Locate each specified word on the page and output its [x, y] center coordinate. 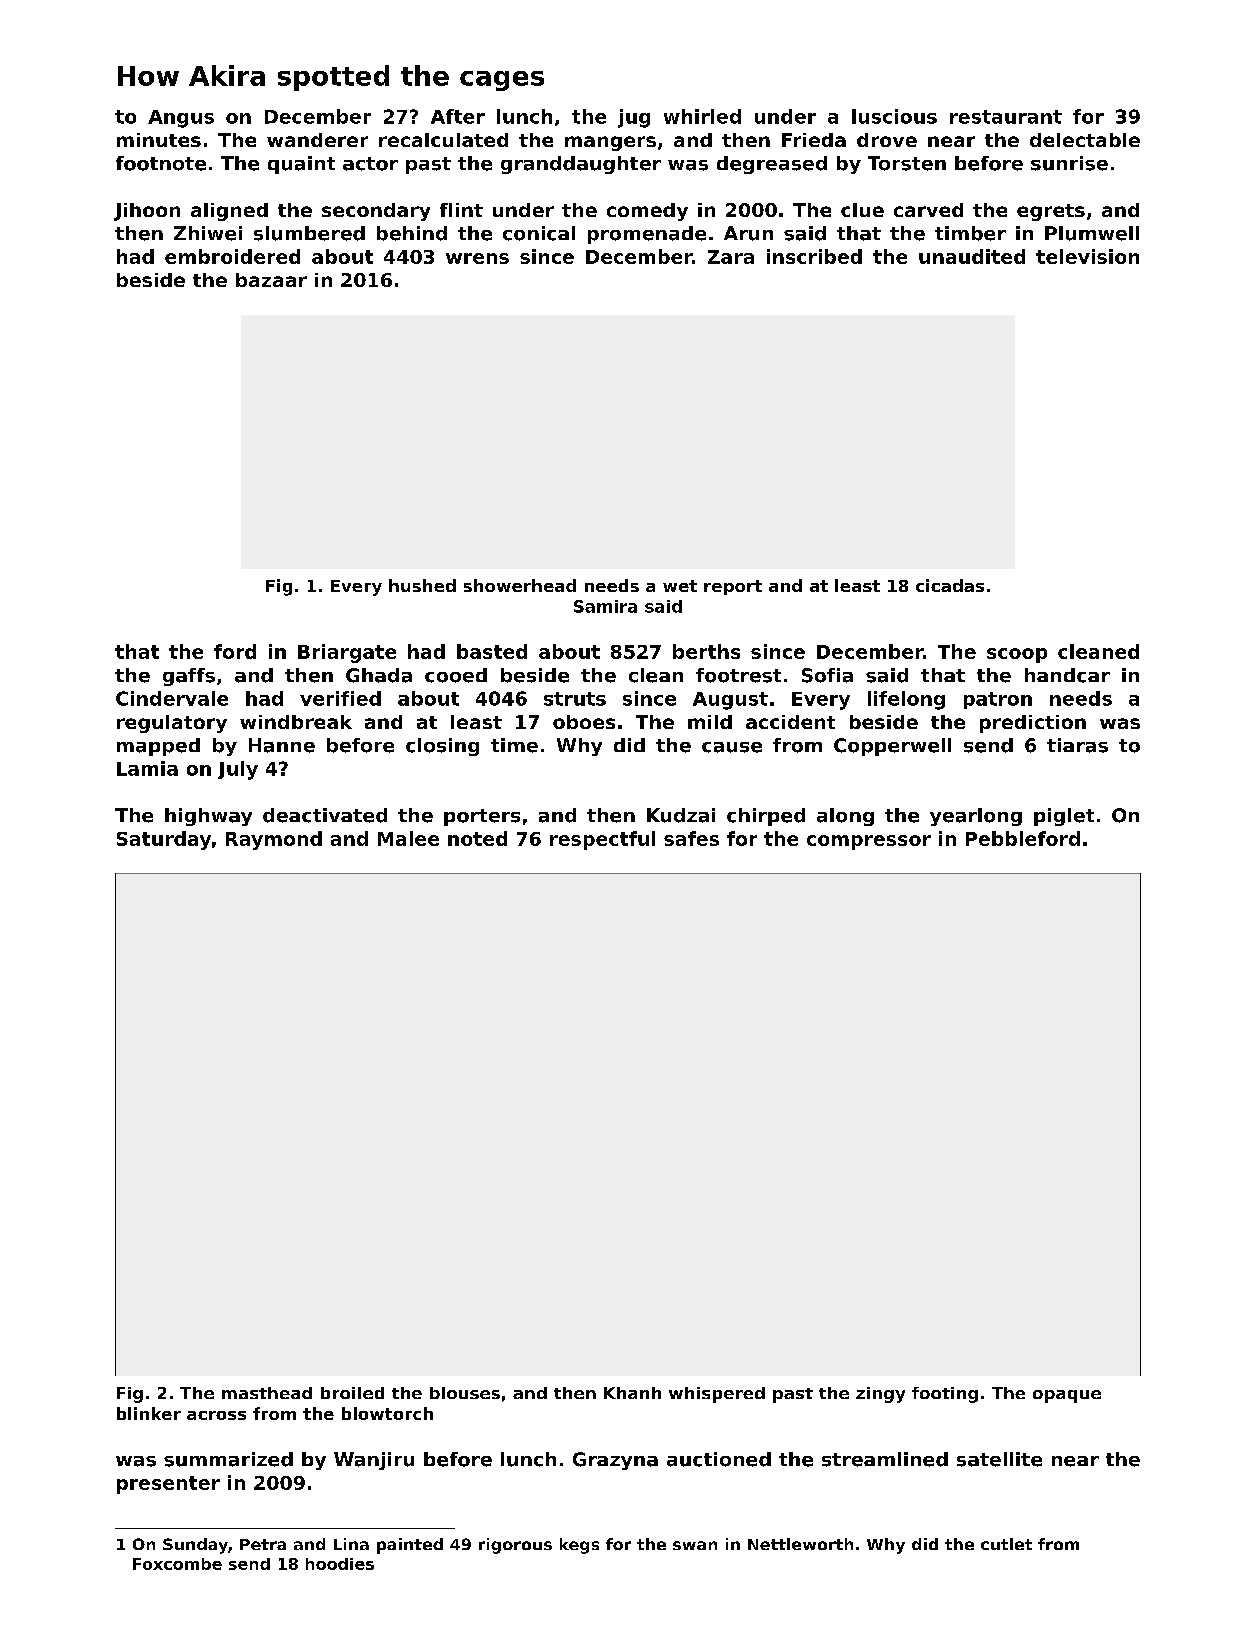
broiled [352, 1393]
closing [442, 747]
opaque [1067, 1396]
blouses [465, 1393]
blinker [149, 1413]
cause [732, 747]
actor [370, 164]
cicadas [950, 585]
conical [539, 233]
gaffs [189, 677]
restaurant [1006, 117]
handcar [1067, 675]
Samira [605, 606]
